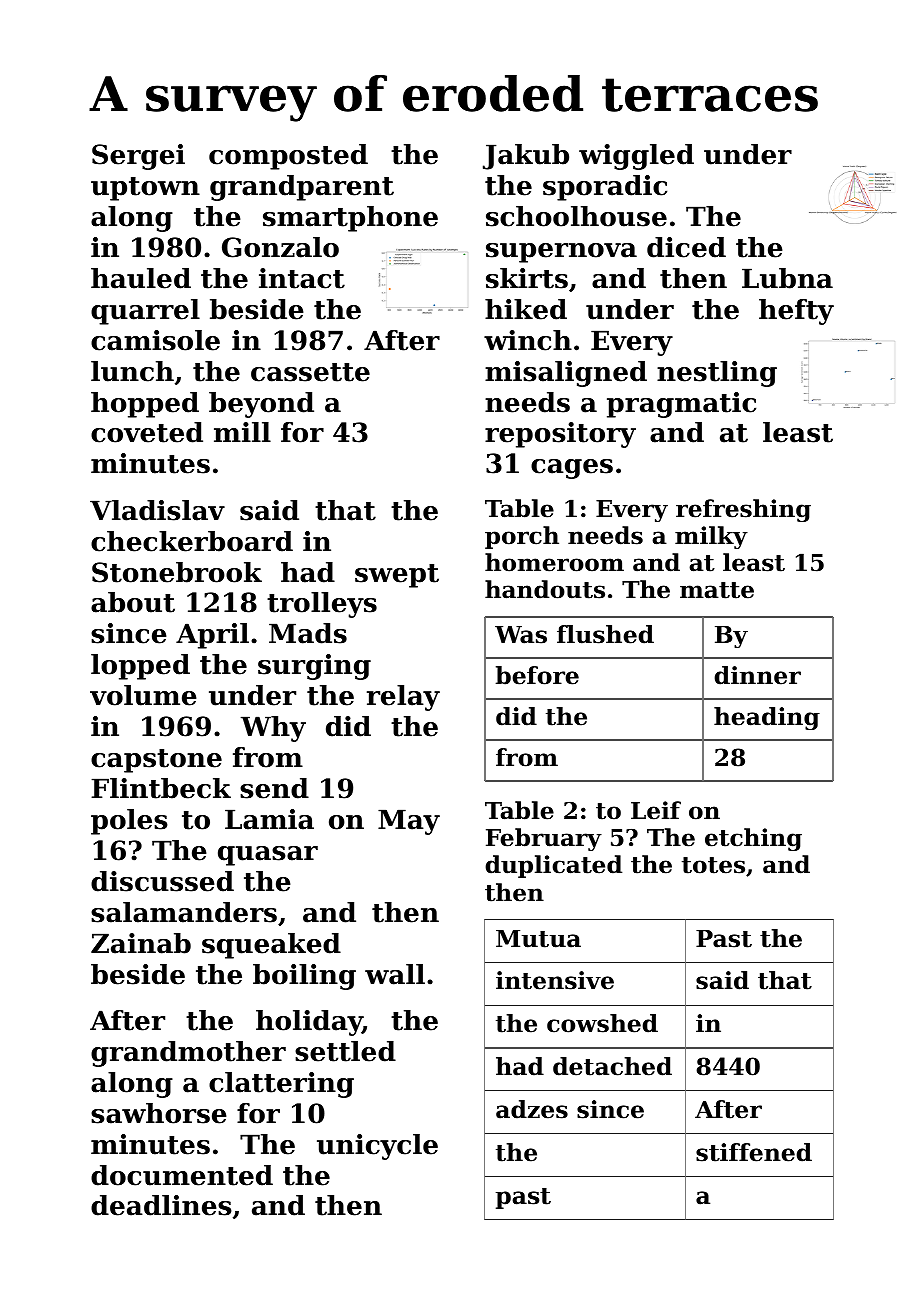 The image size is (924, 1311). What do you see at coordinates (526, 157) in the image?
I see `Jakub` at bounding box center [526, 157].
